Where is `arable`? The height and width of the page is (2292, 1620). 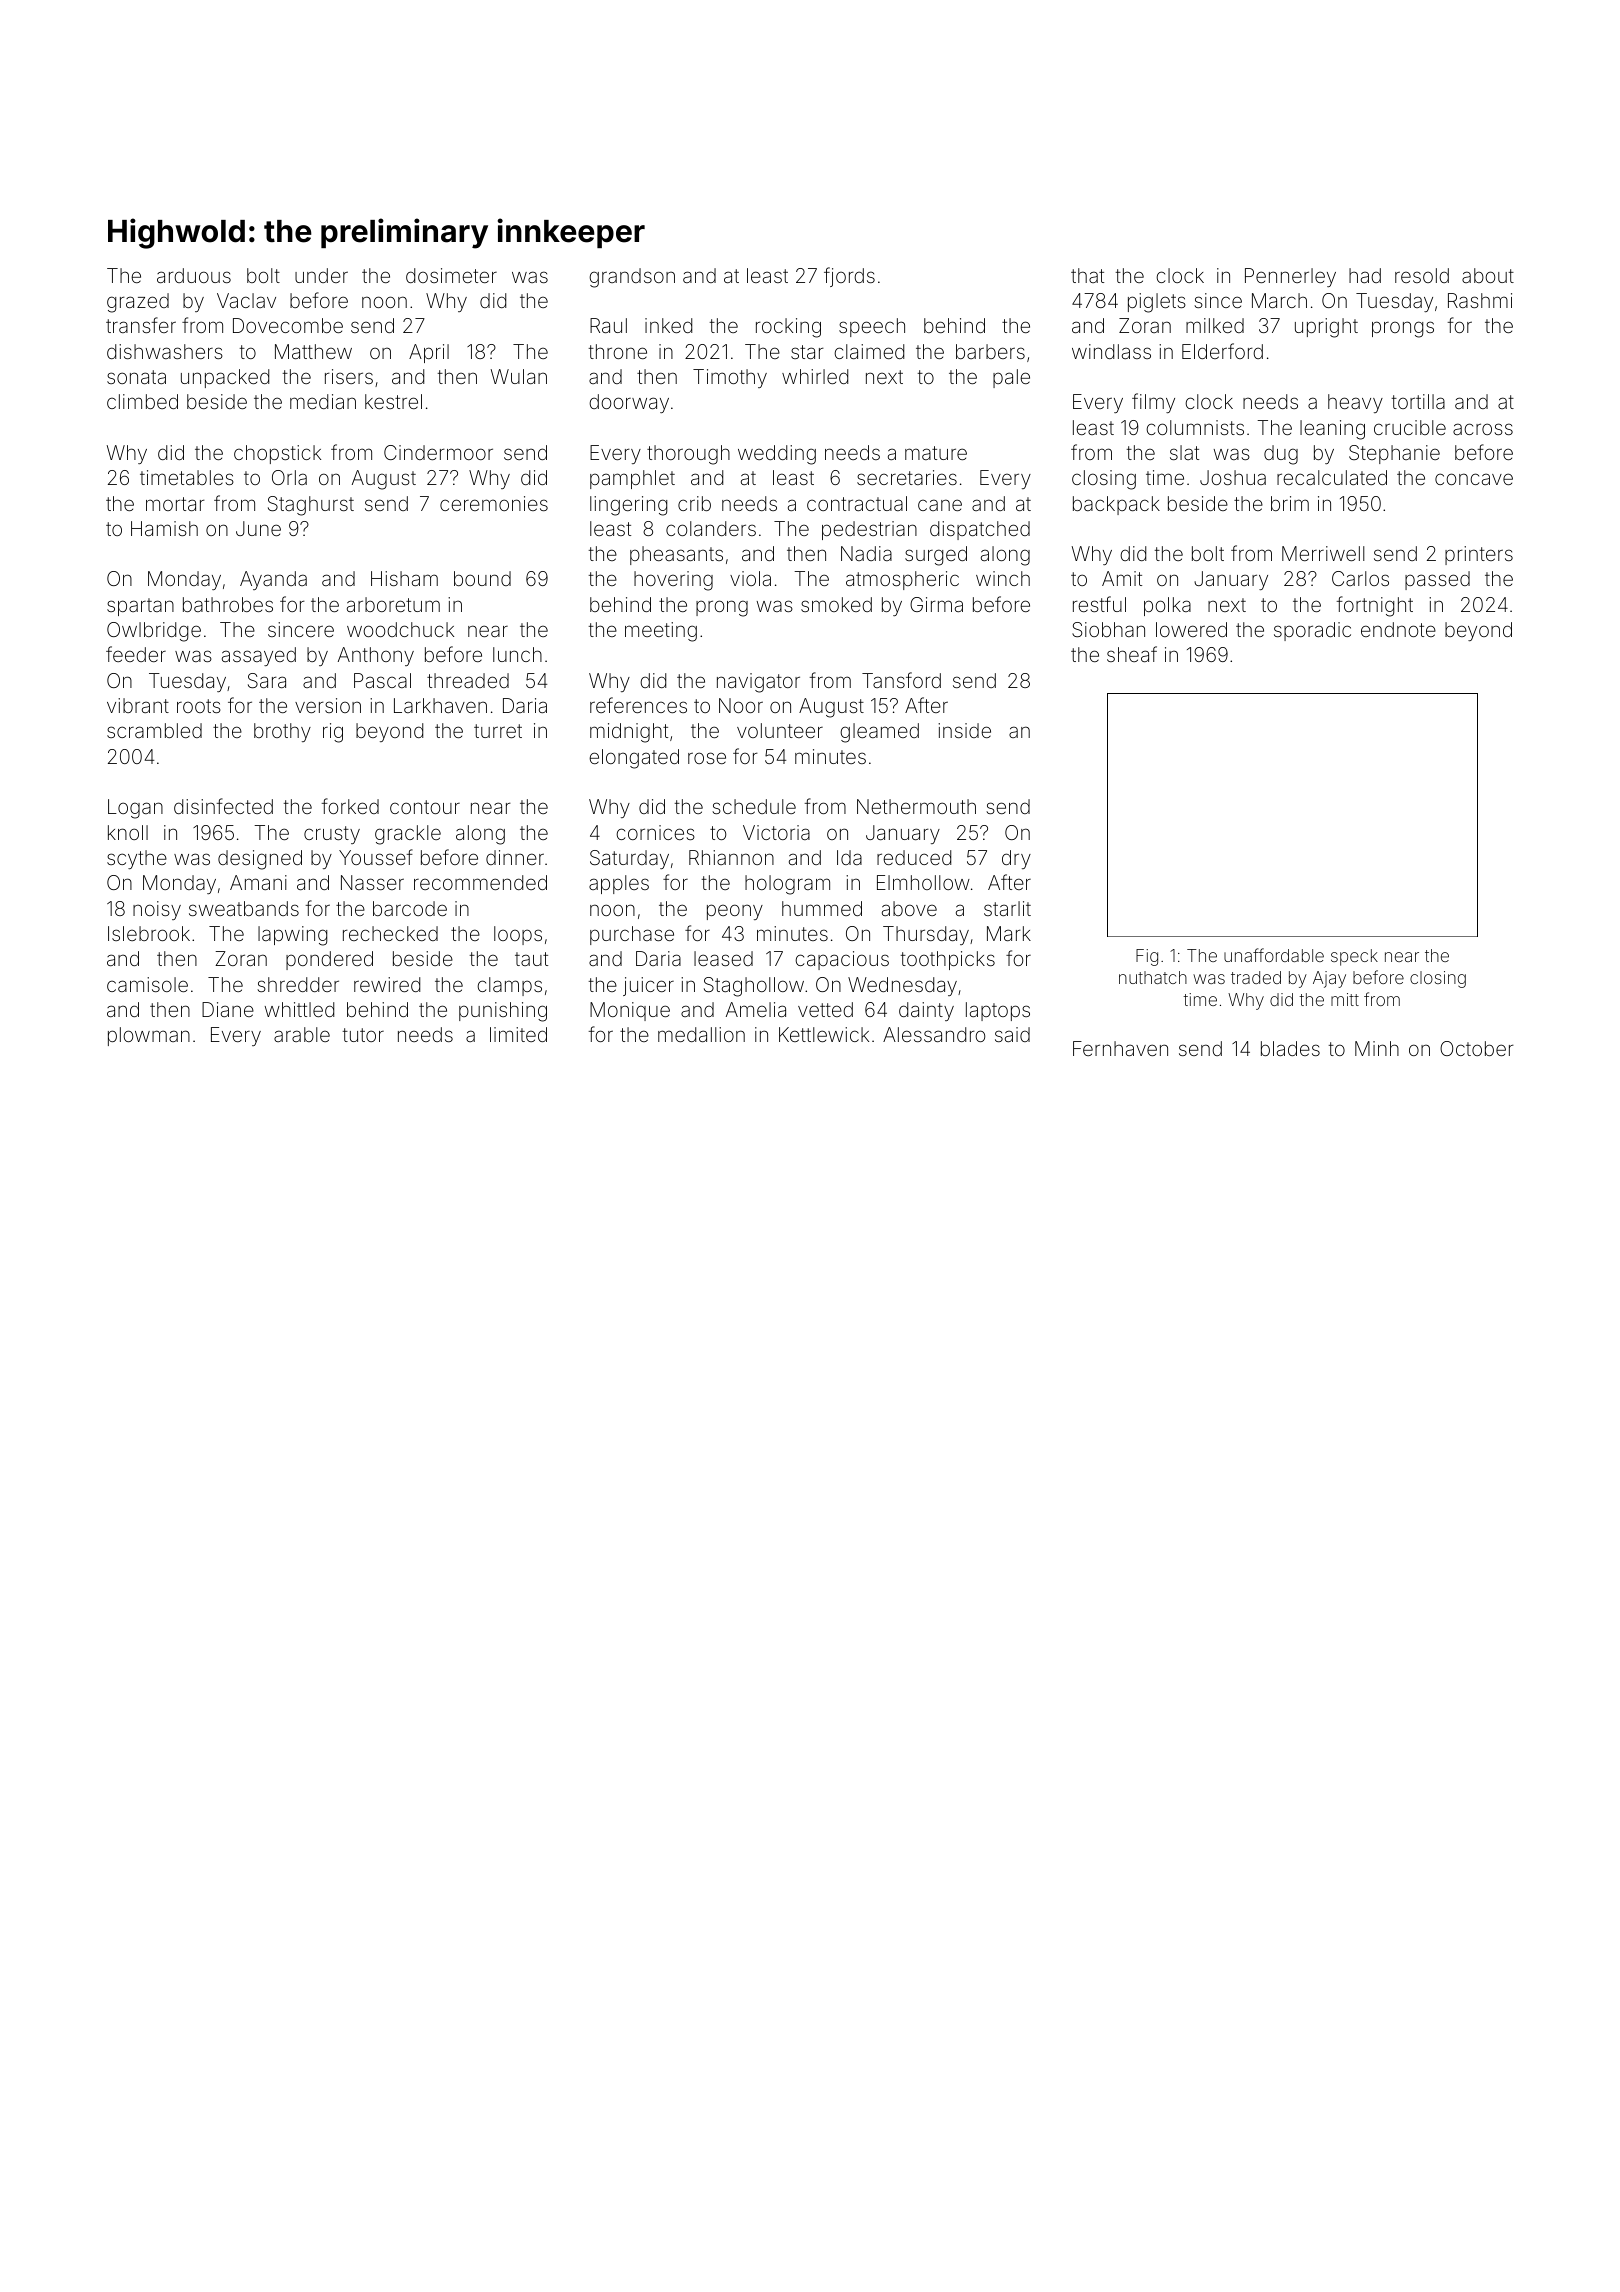
arable is located at coordinates (302, 1034).
